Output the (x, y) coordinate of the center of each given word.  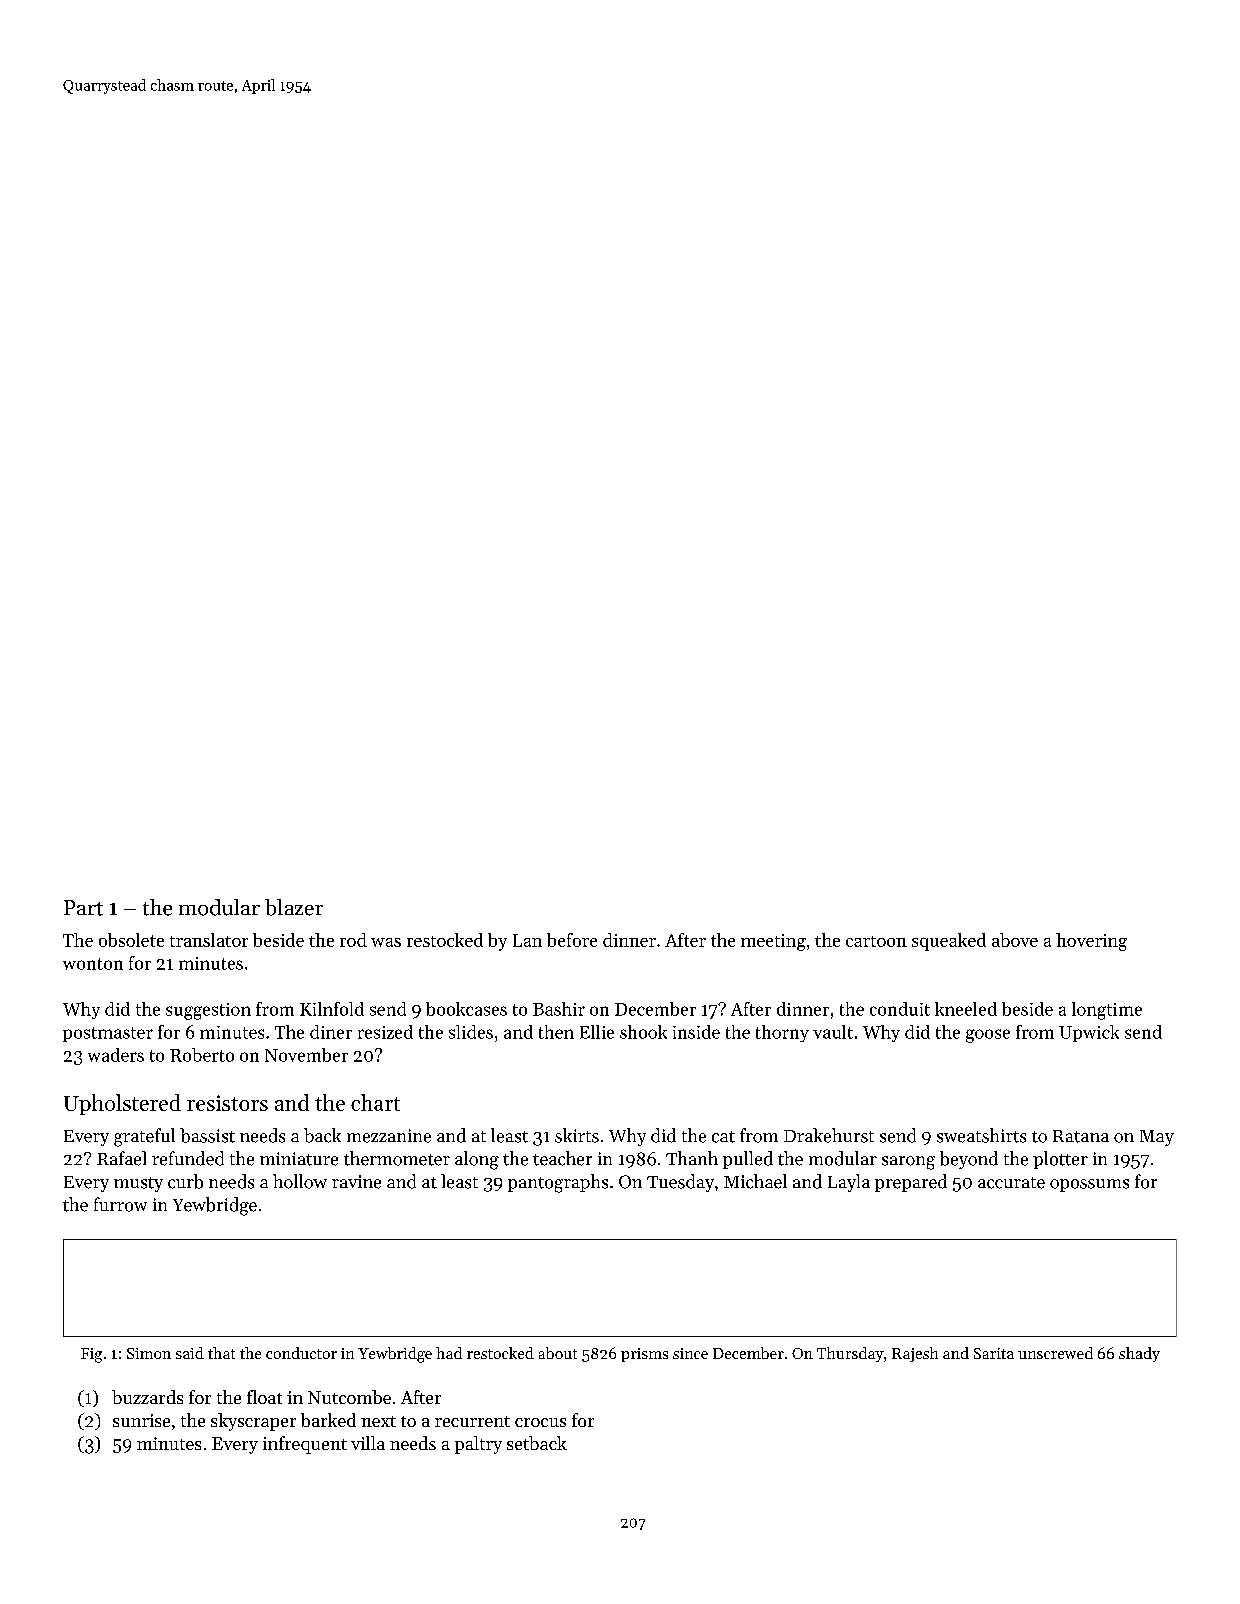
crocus (540, 1422)
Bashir (559, 1009)
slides (471, 1032)
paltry (478, 1445)
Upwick (1089, 1033)
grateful (144, 1137)
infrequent (305, 1445)
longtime (1107, 1011)
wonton (93, 964)
